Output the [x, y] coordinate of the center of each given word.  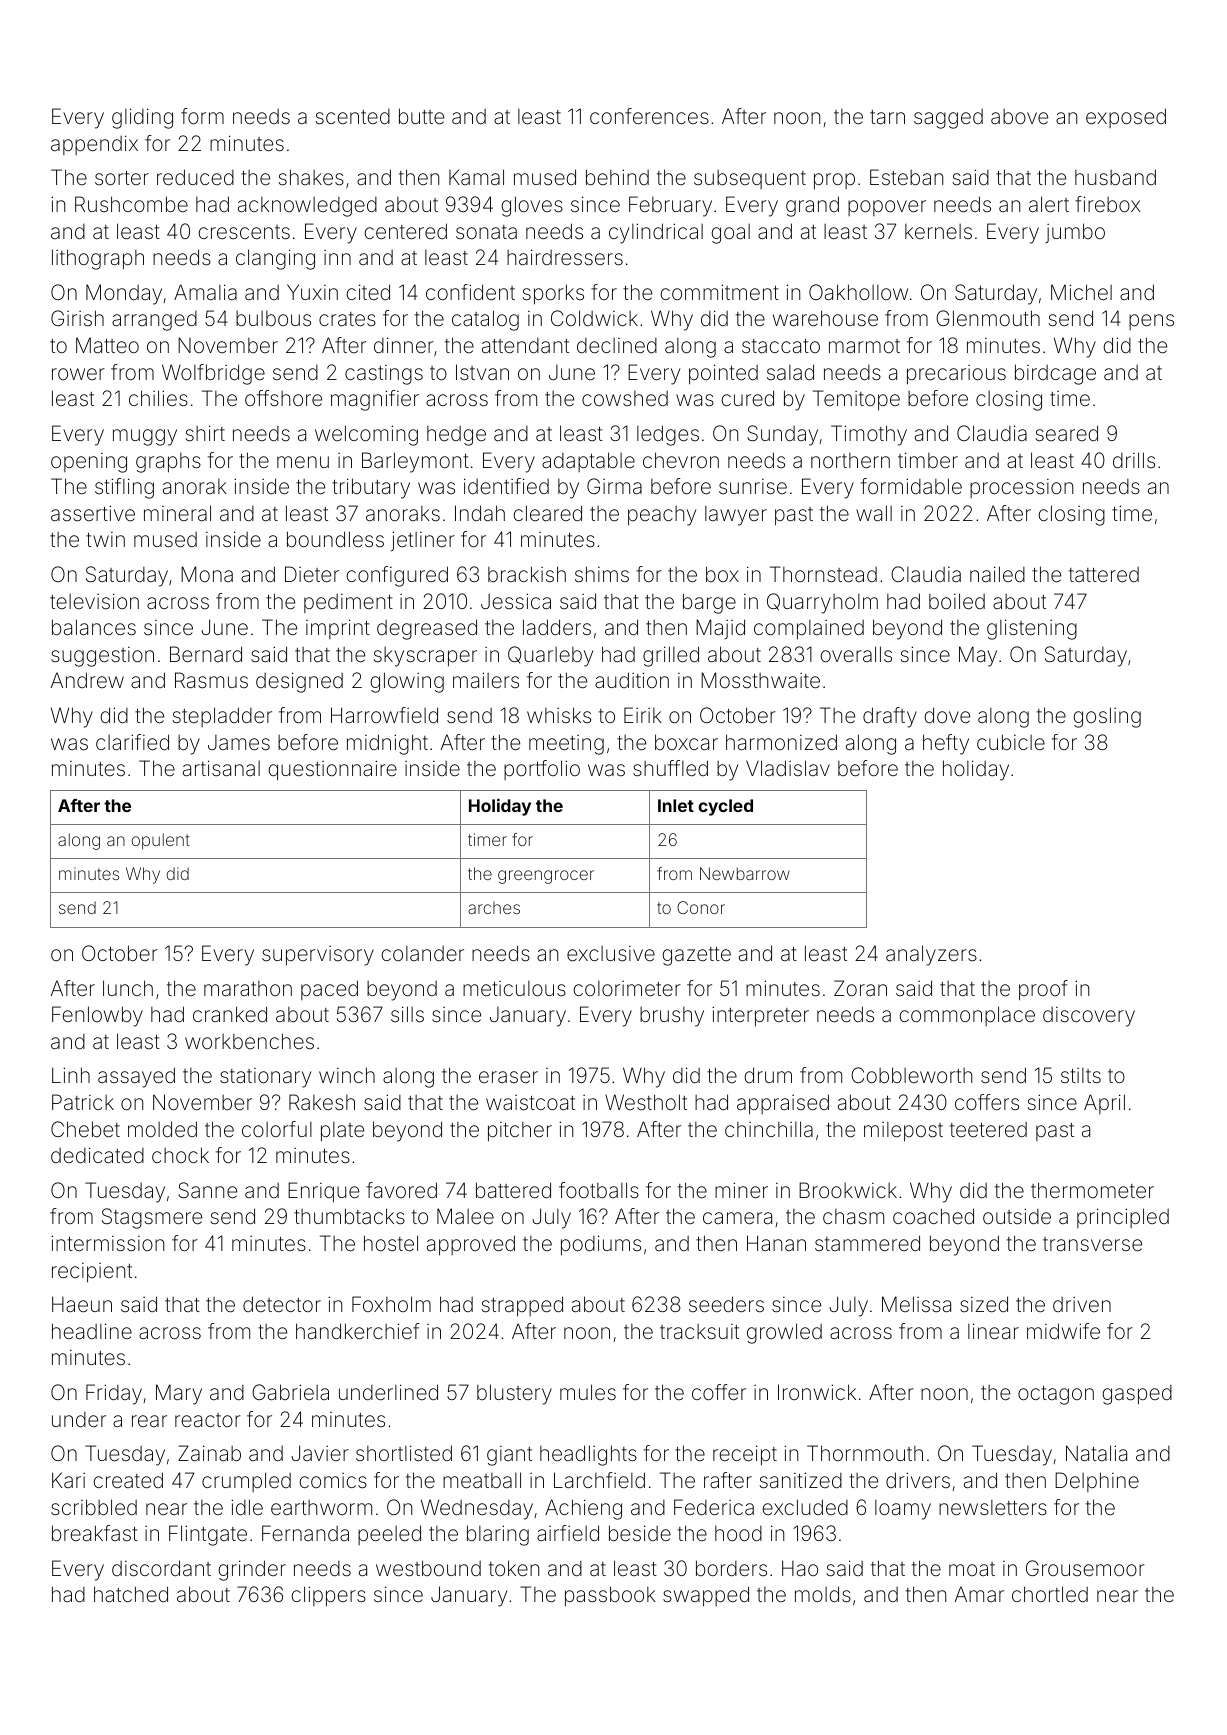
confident [470, 292]
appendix [94, 145]
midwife [1063, 1331]
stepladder [222, 717]
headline [92, 1331]
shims [602, 574]
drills [1134, 460]
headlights [588, 1455]
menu [303, 462]
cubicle [1011, 742]
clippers [328, 1596]
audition [632, 680]
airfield [568, 1533]
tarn [887, 117]
